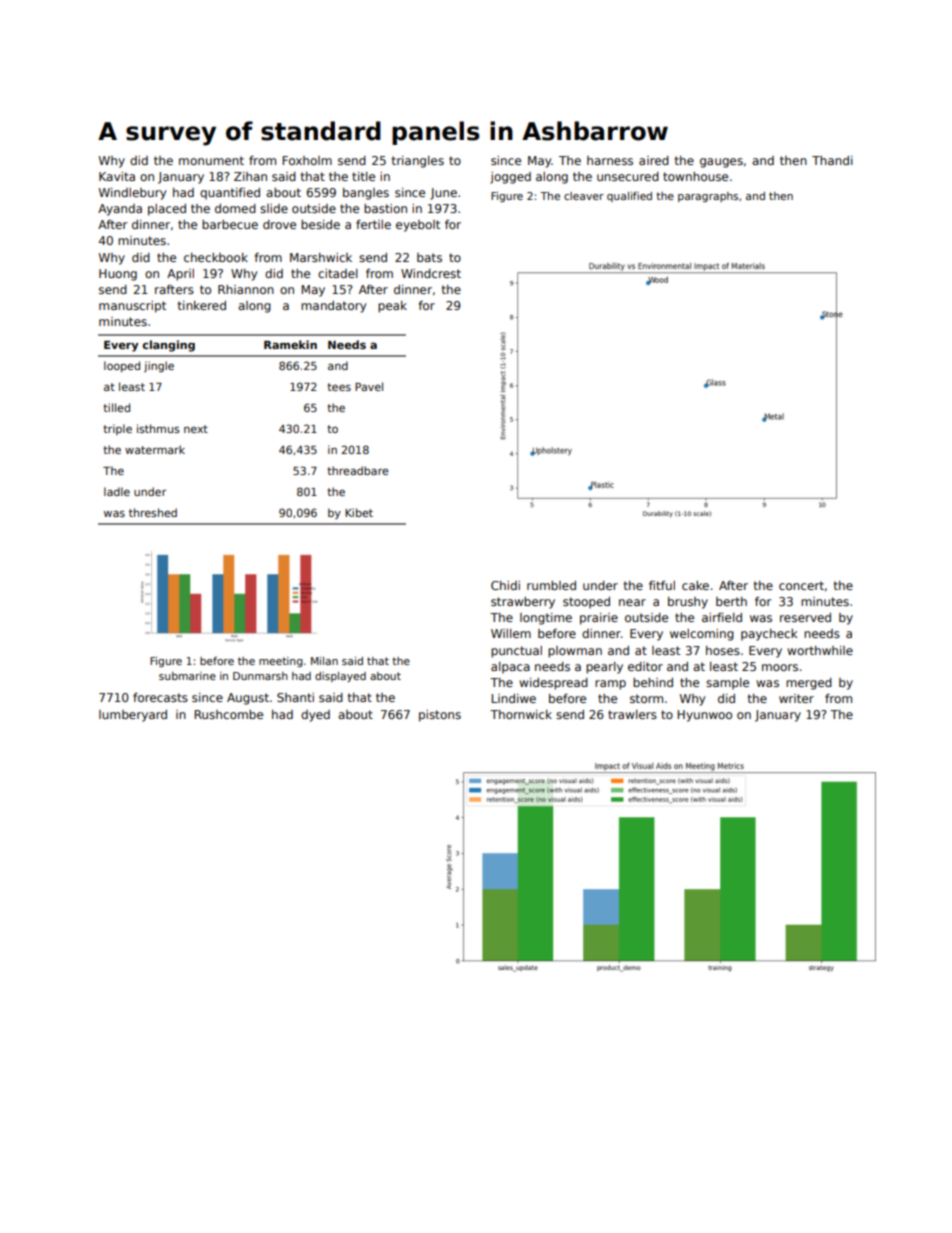  What do you see at coordinates (230, 194) in the image?
I see `quantified` at bounding box center [230, 194].
